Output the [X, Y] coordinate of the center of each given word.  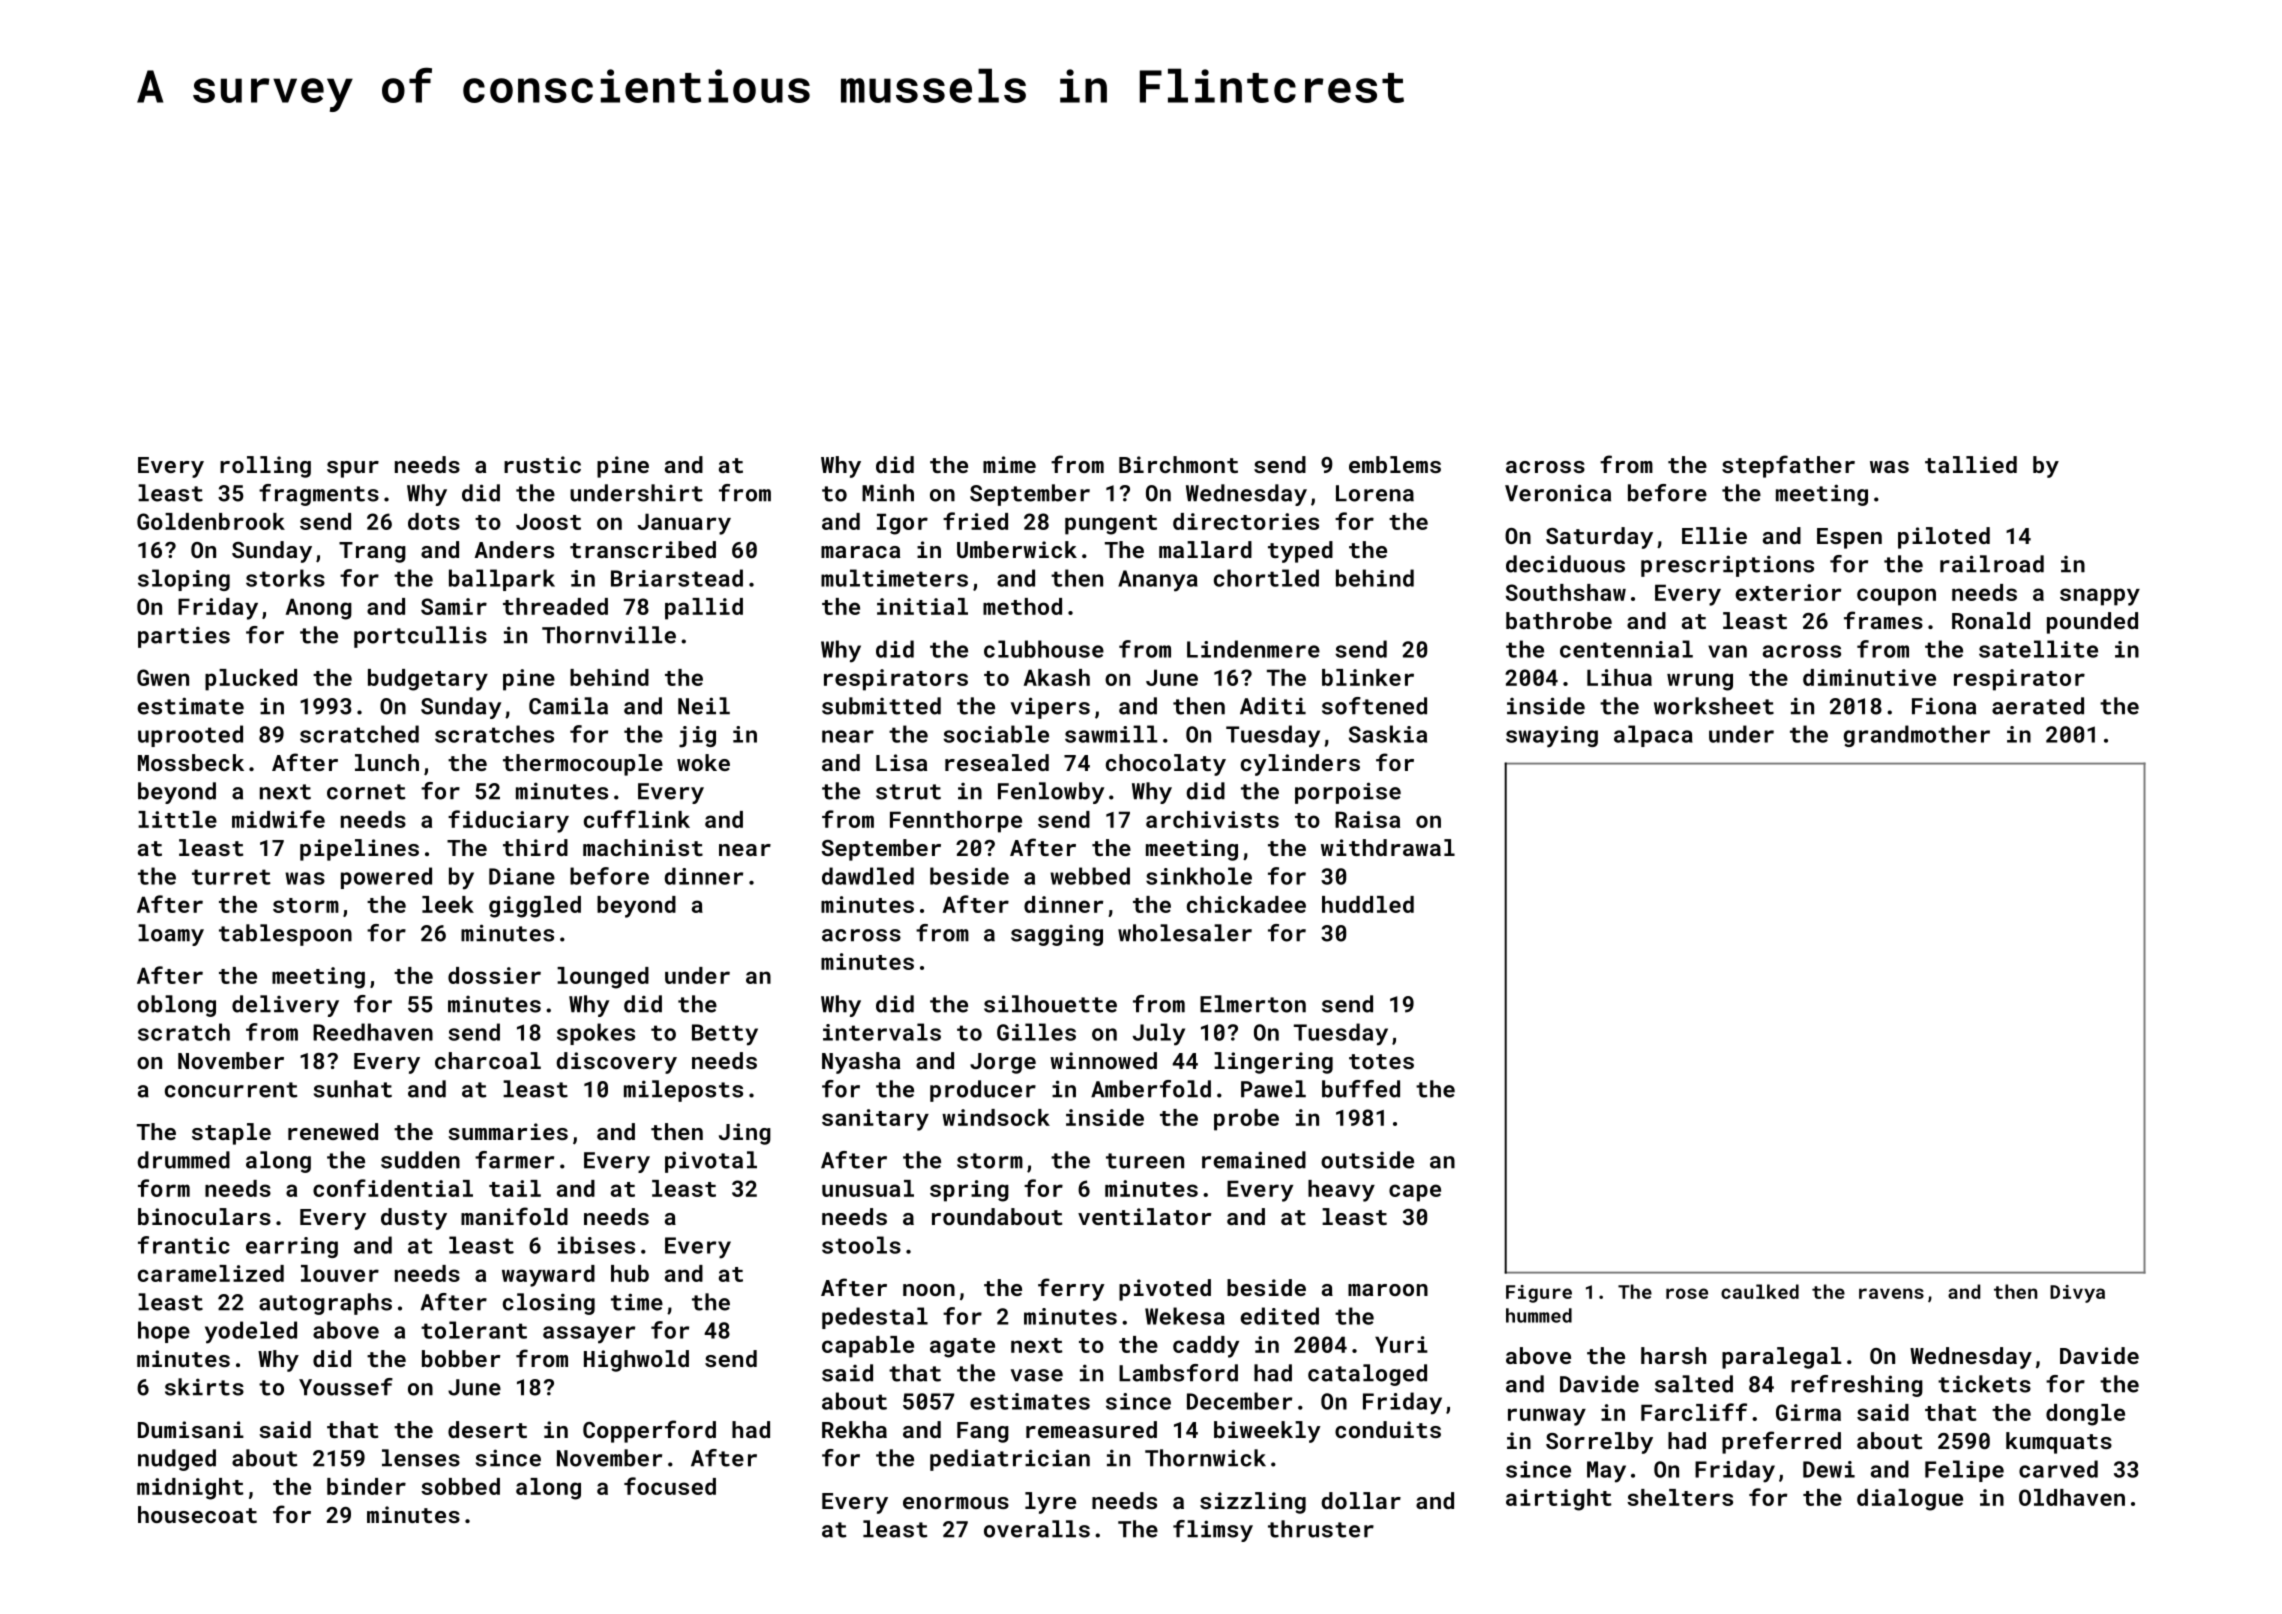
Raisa [1367, 819]
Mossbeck [191, 762]
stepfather [1788, 466]
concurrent [231, 1090]
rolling [265, 467]
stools [861, 1245]
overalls [1037, 1529]
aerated [2038, 706]
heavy [1341, 1191]
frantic [184, 1245]
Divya [2077, 1294]
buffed [1361, 1089]
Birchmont [1178, 464]
